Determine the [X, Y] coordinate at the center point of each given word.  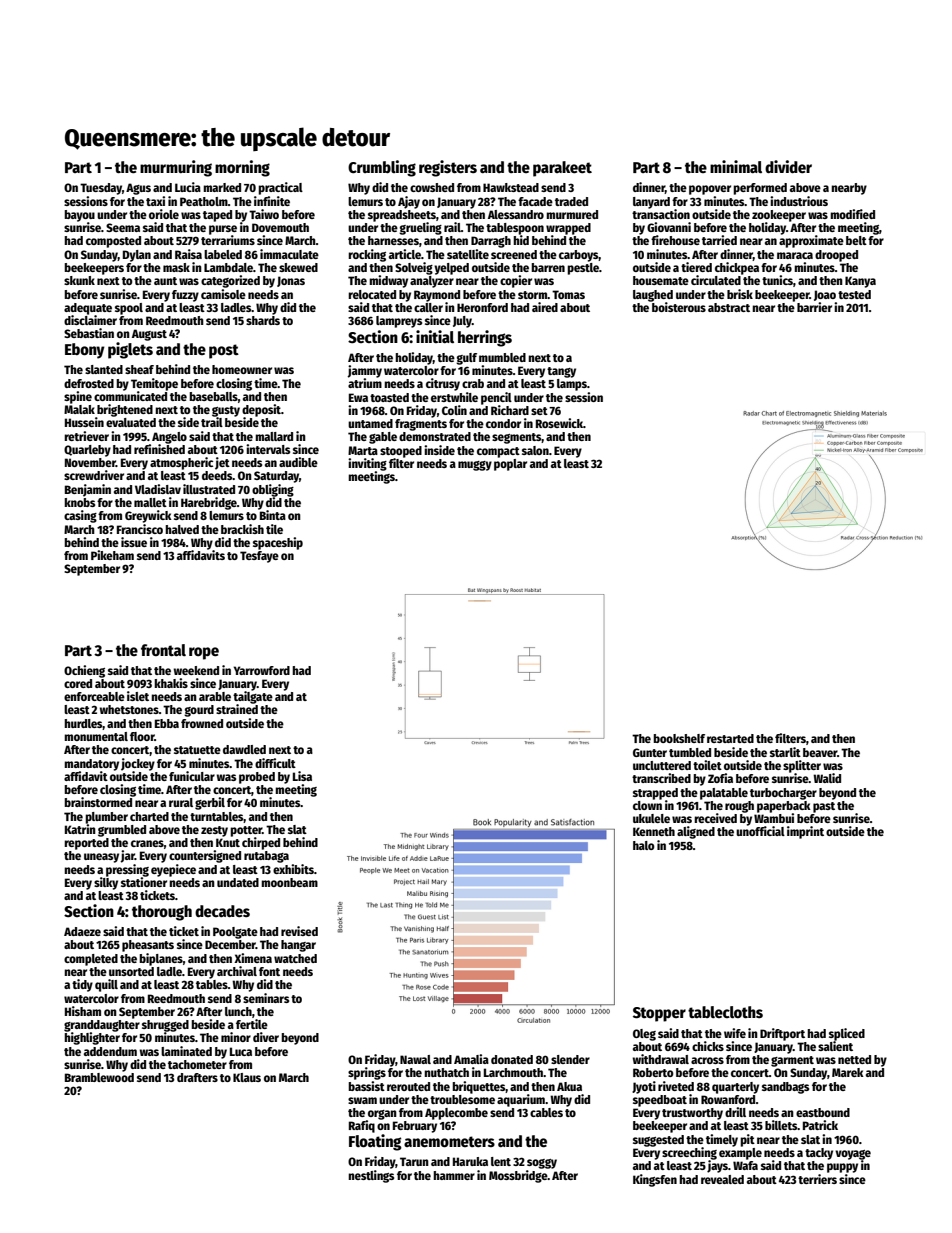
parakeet [562, 169]
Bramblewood [99, 1077]
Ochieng [84, 671]
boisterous [679, 307]
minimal [736, 166]
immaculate [289, 254]
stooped [401, 452]
